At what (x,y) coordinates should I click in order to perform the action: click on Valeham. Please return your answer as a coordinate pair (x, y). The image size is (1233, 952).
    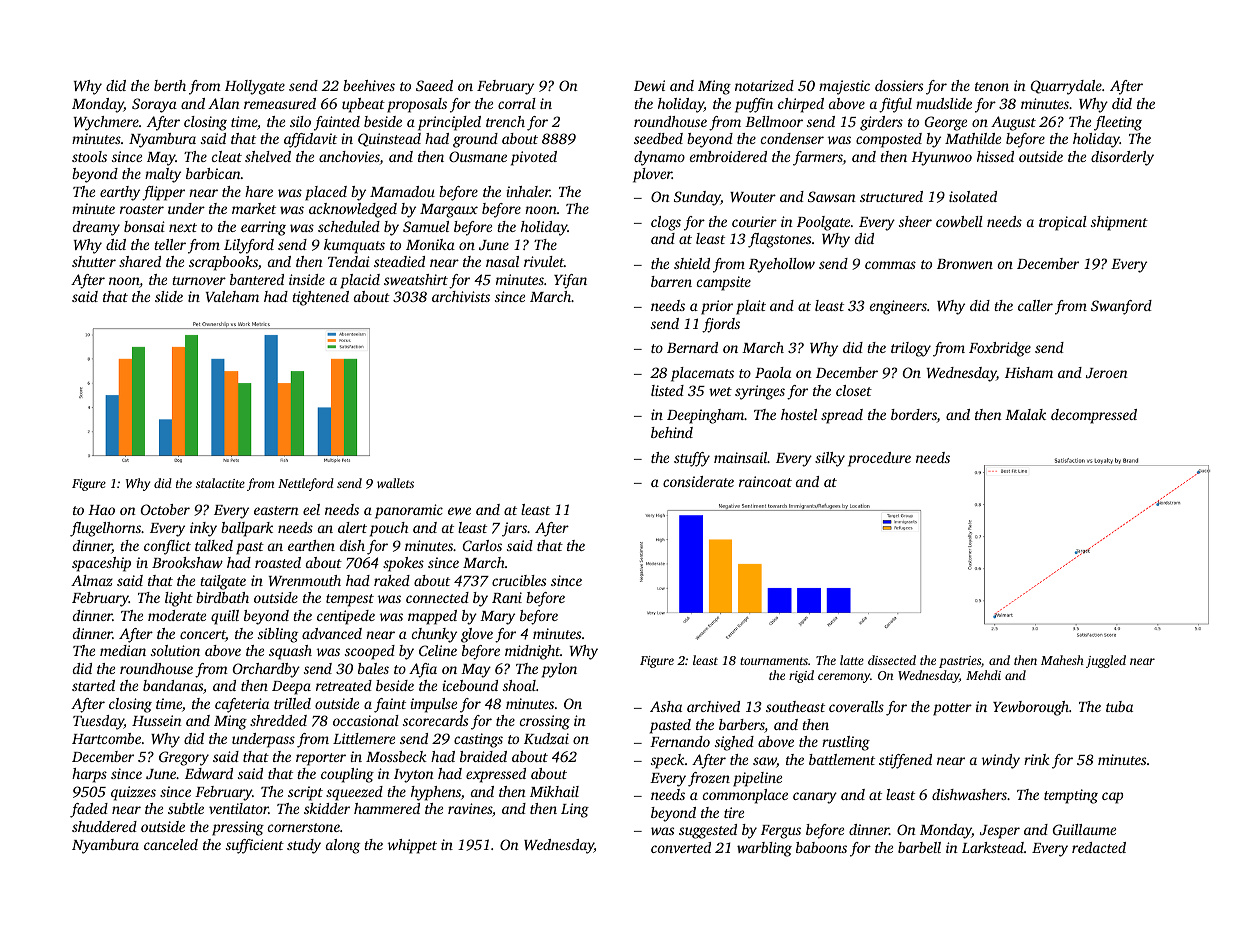
    Looking at the image, I should click on (232, 296).
